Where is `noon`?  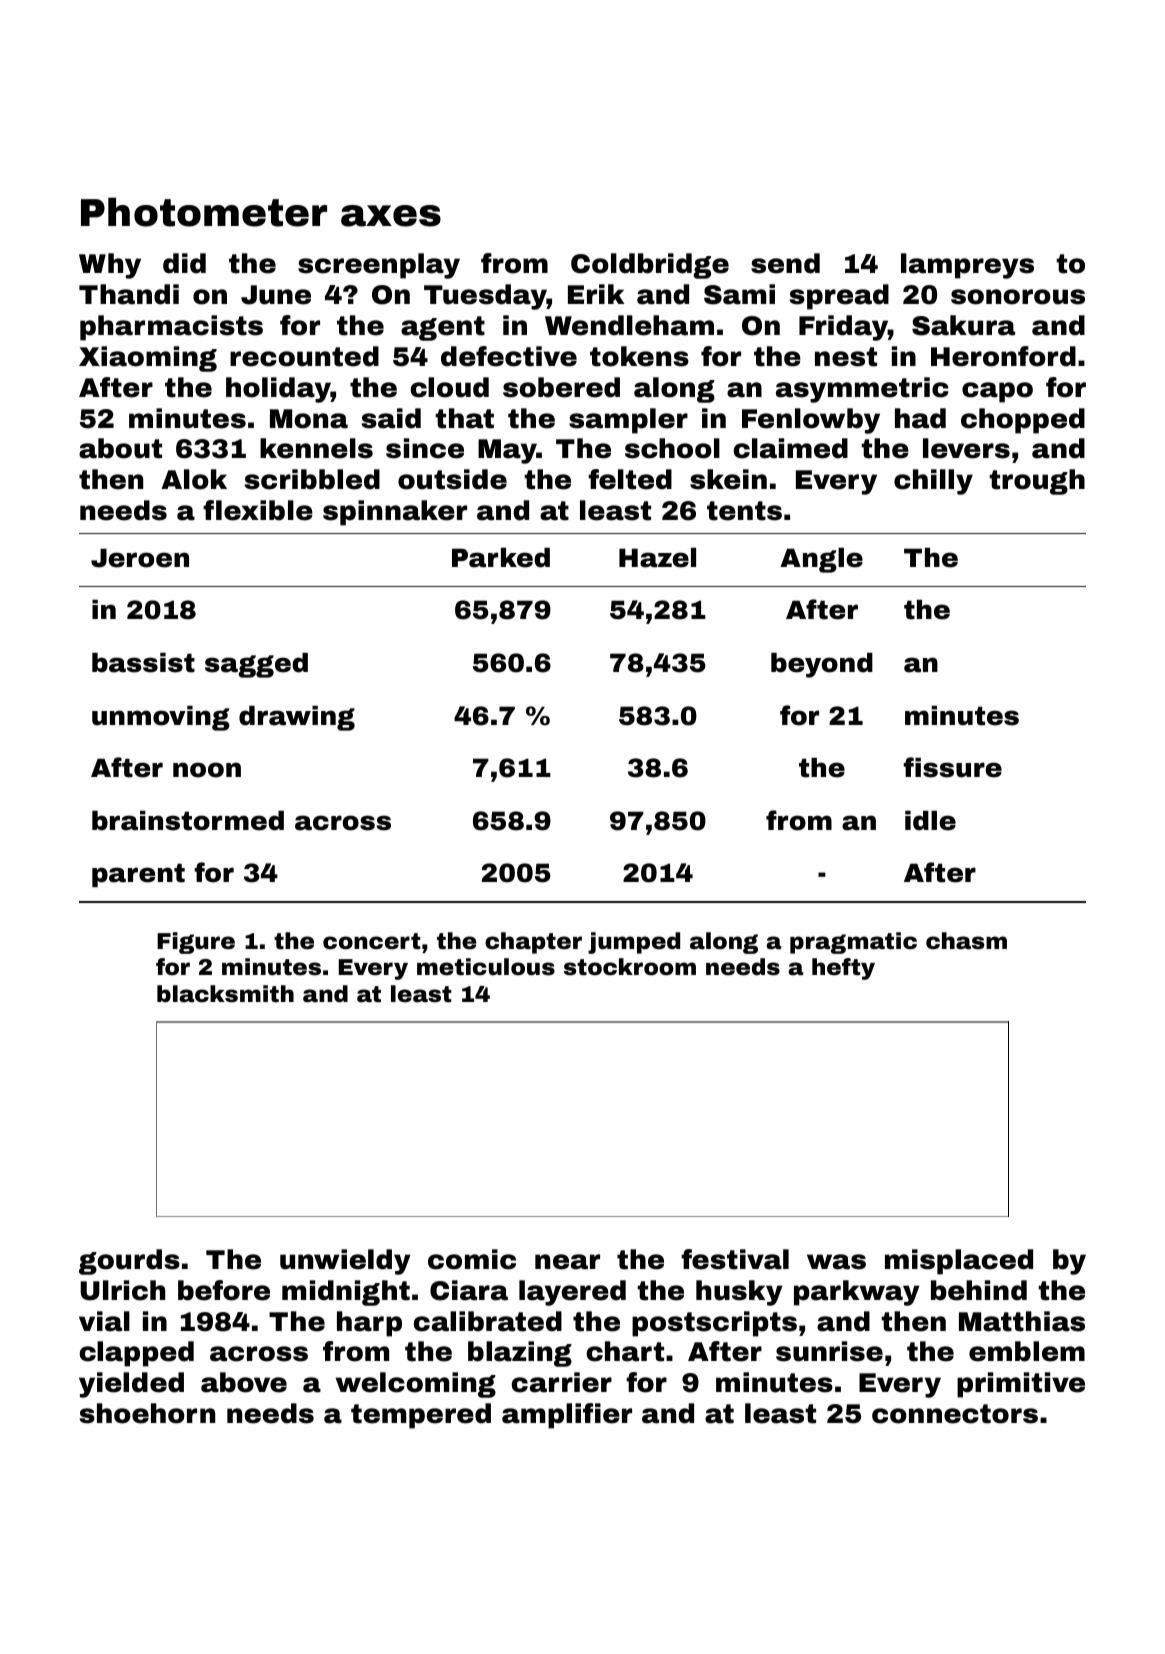
noon is located at coordinates (207, 770).
